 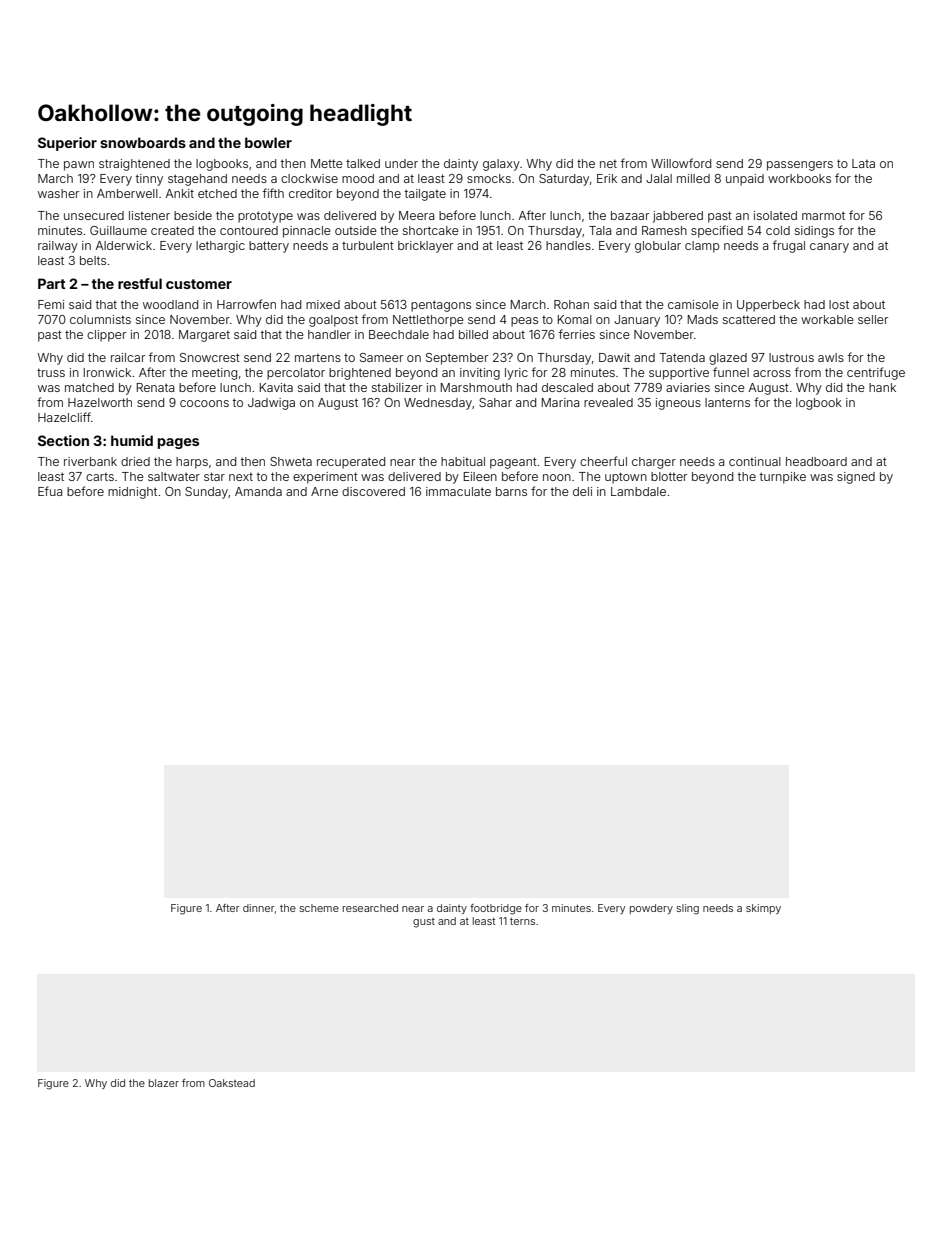 I want to click on washer, so click(x=58, y=193).
